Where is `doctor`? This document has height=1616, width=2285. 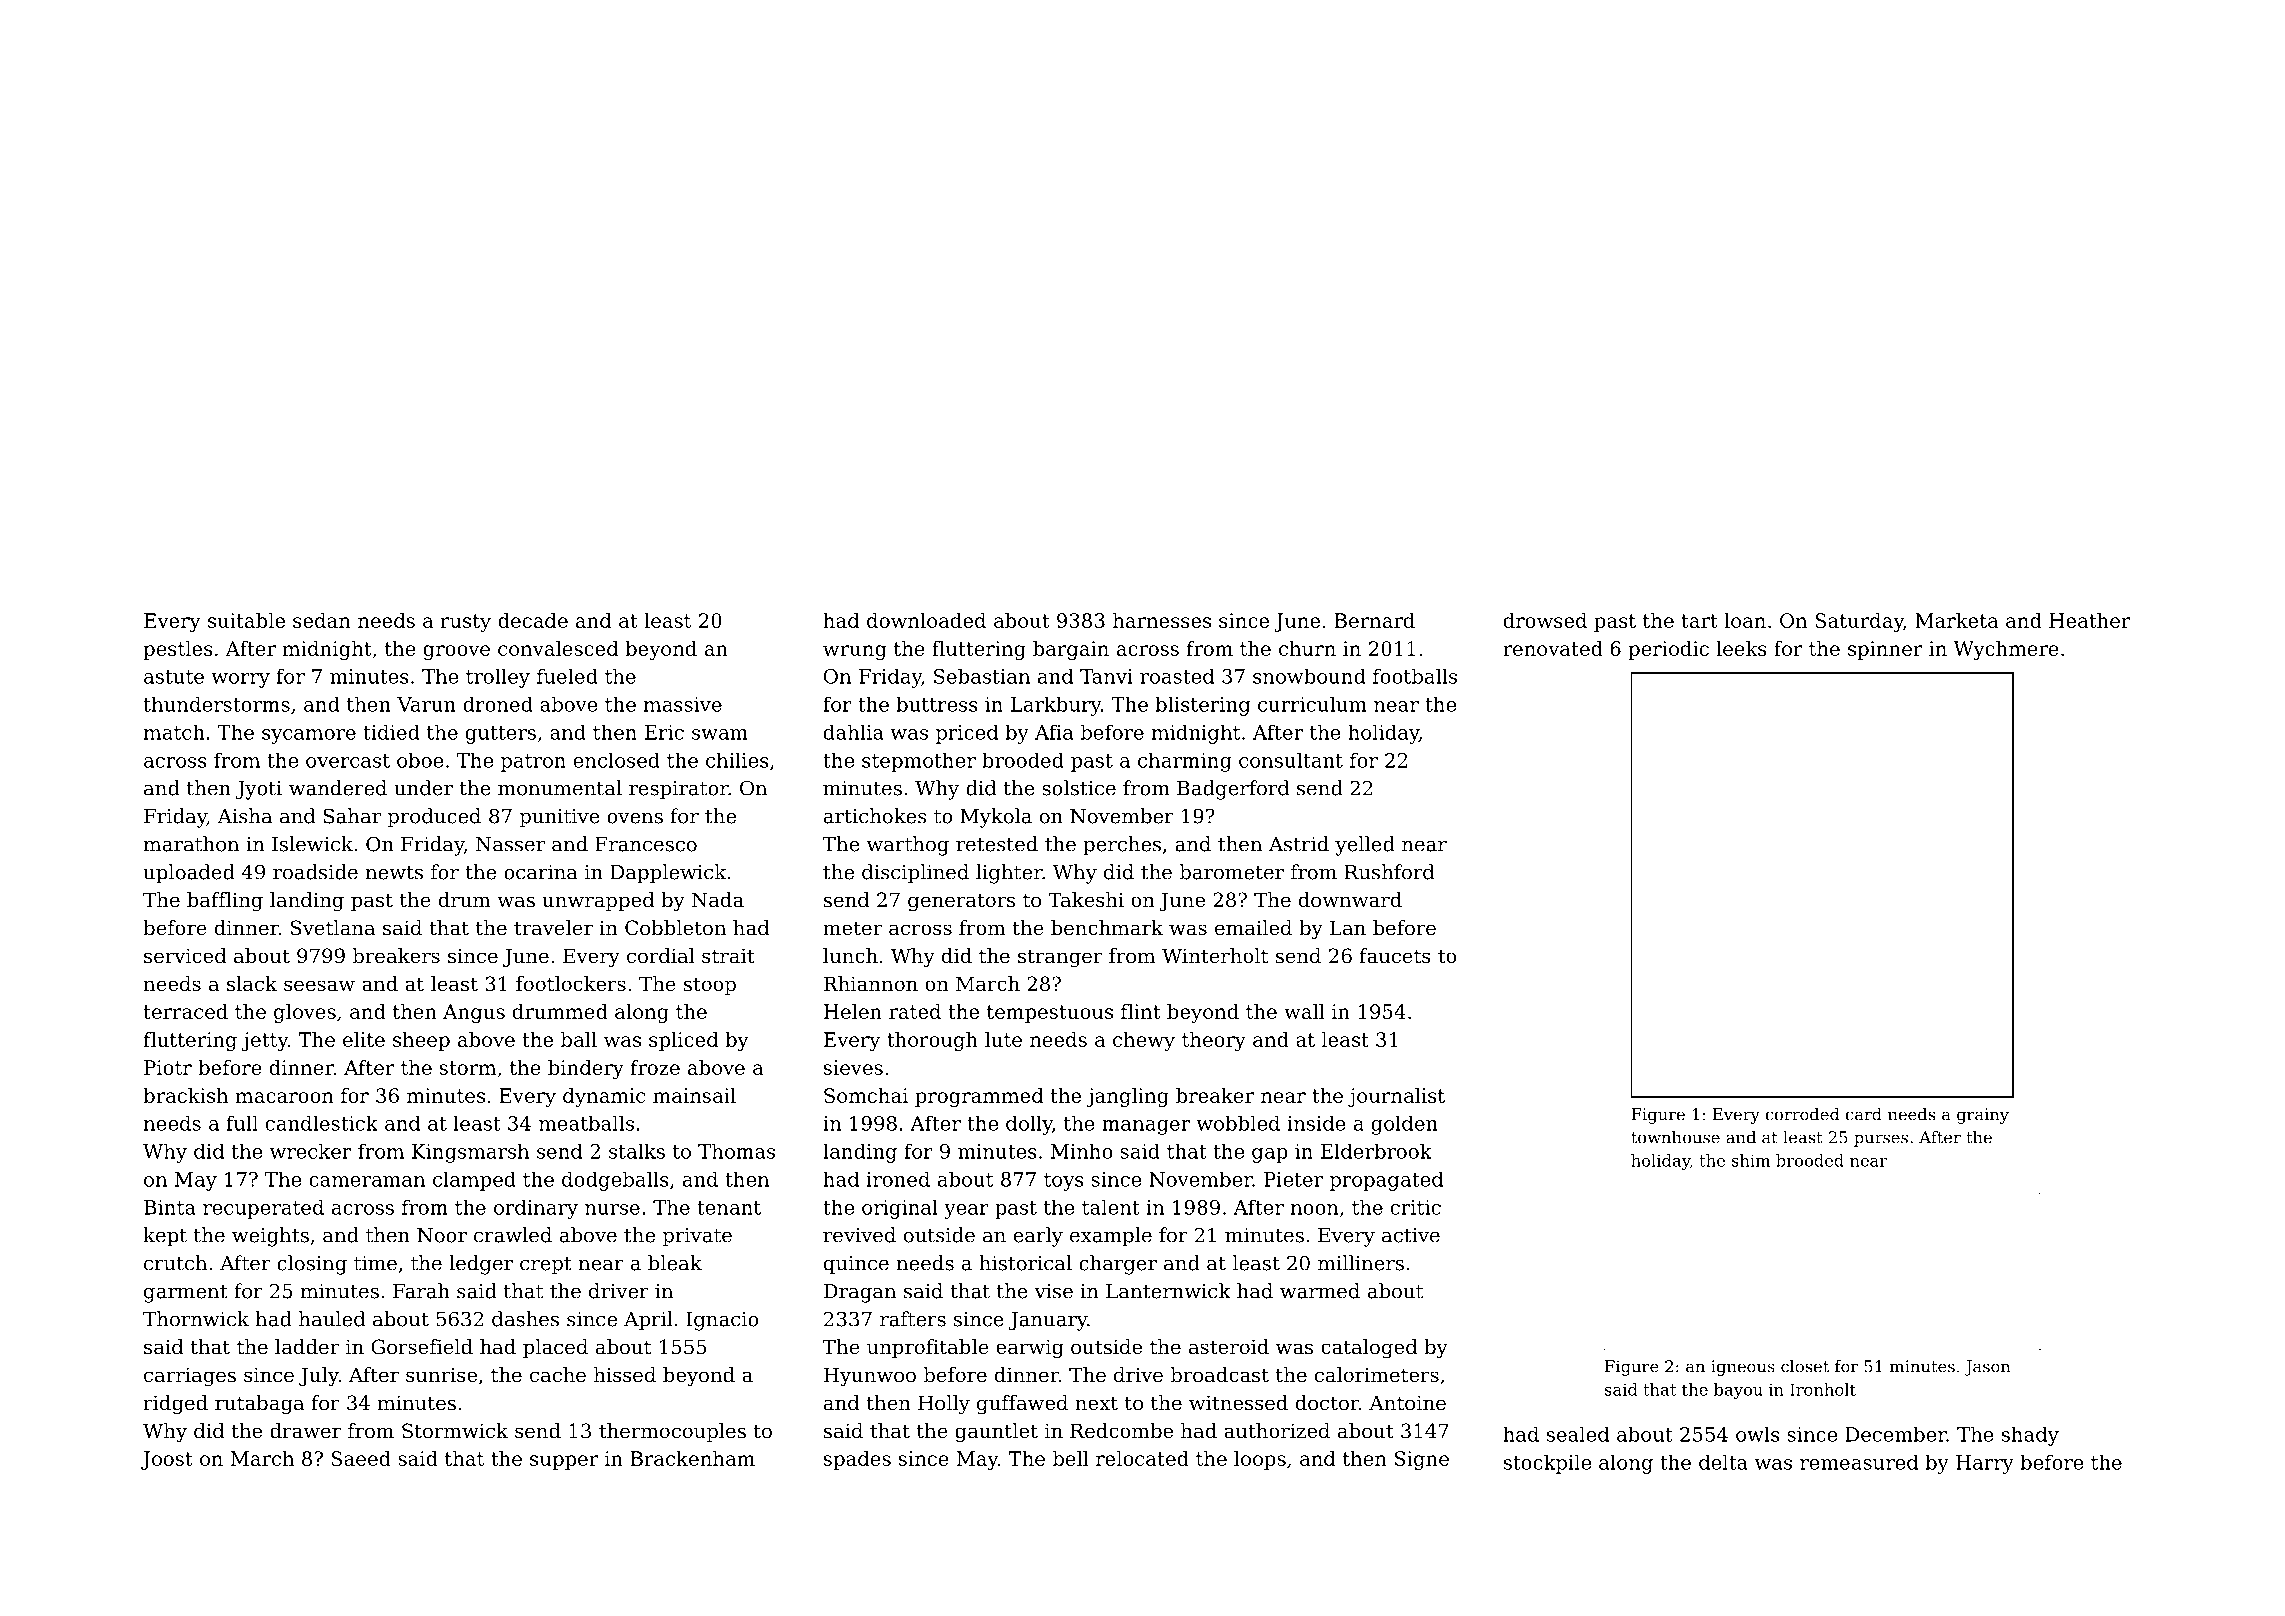 doctor is located at coordinates (1327, 1403).
